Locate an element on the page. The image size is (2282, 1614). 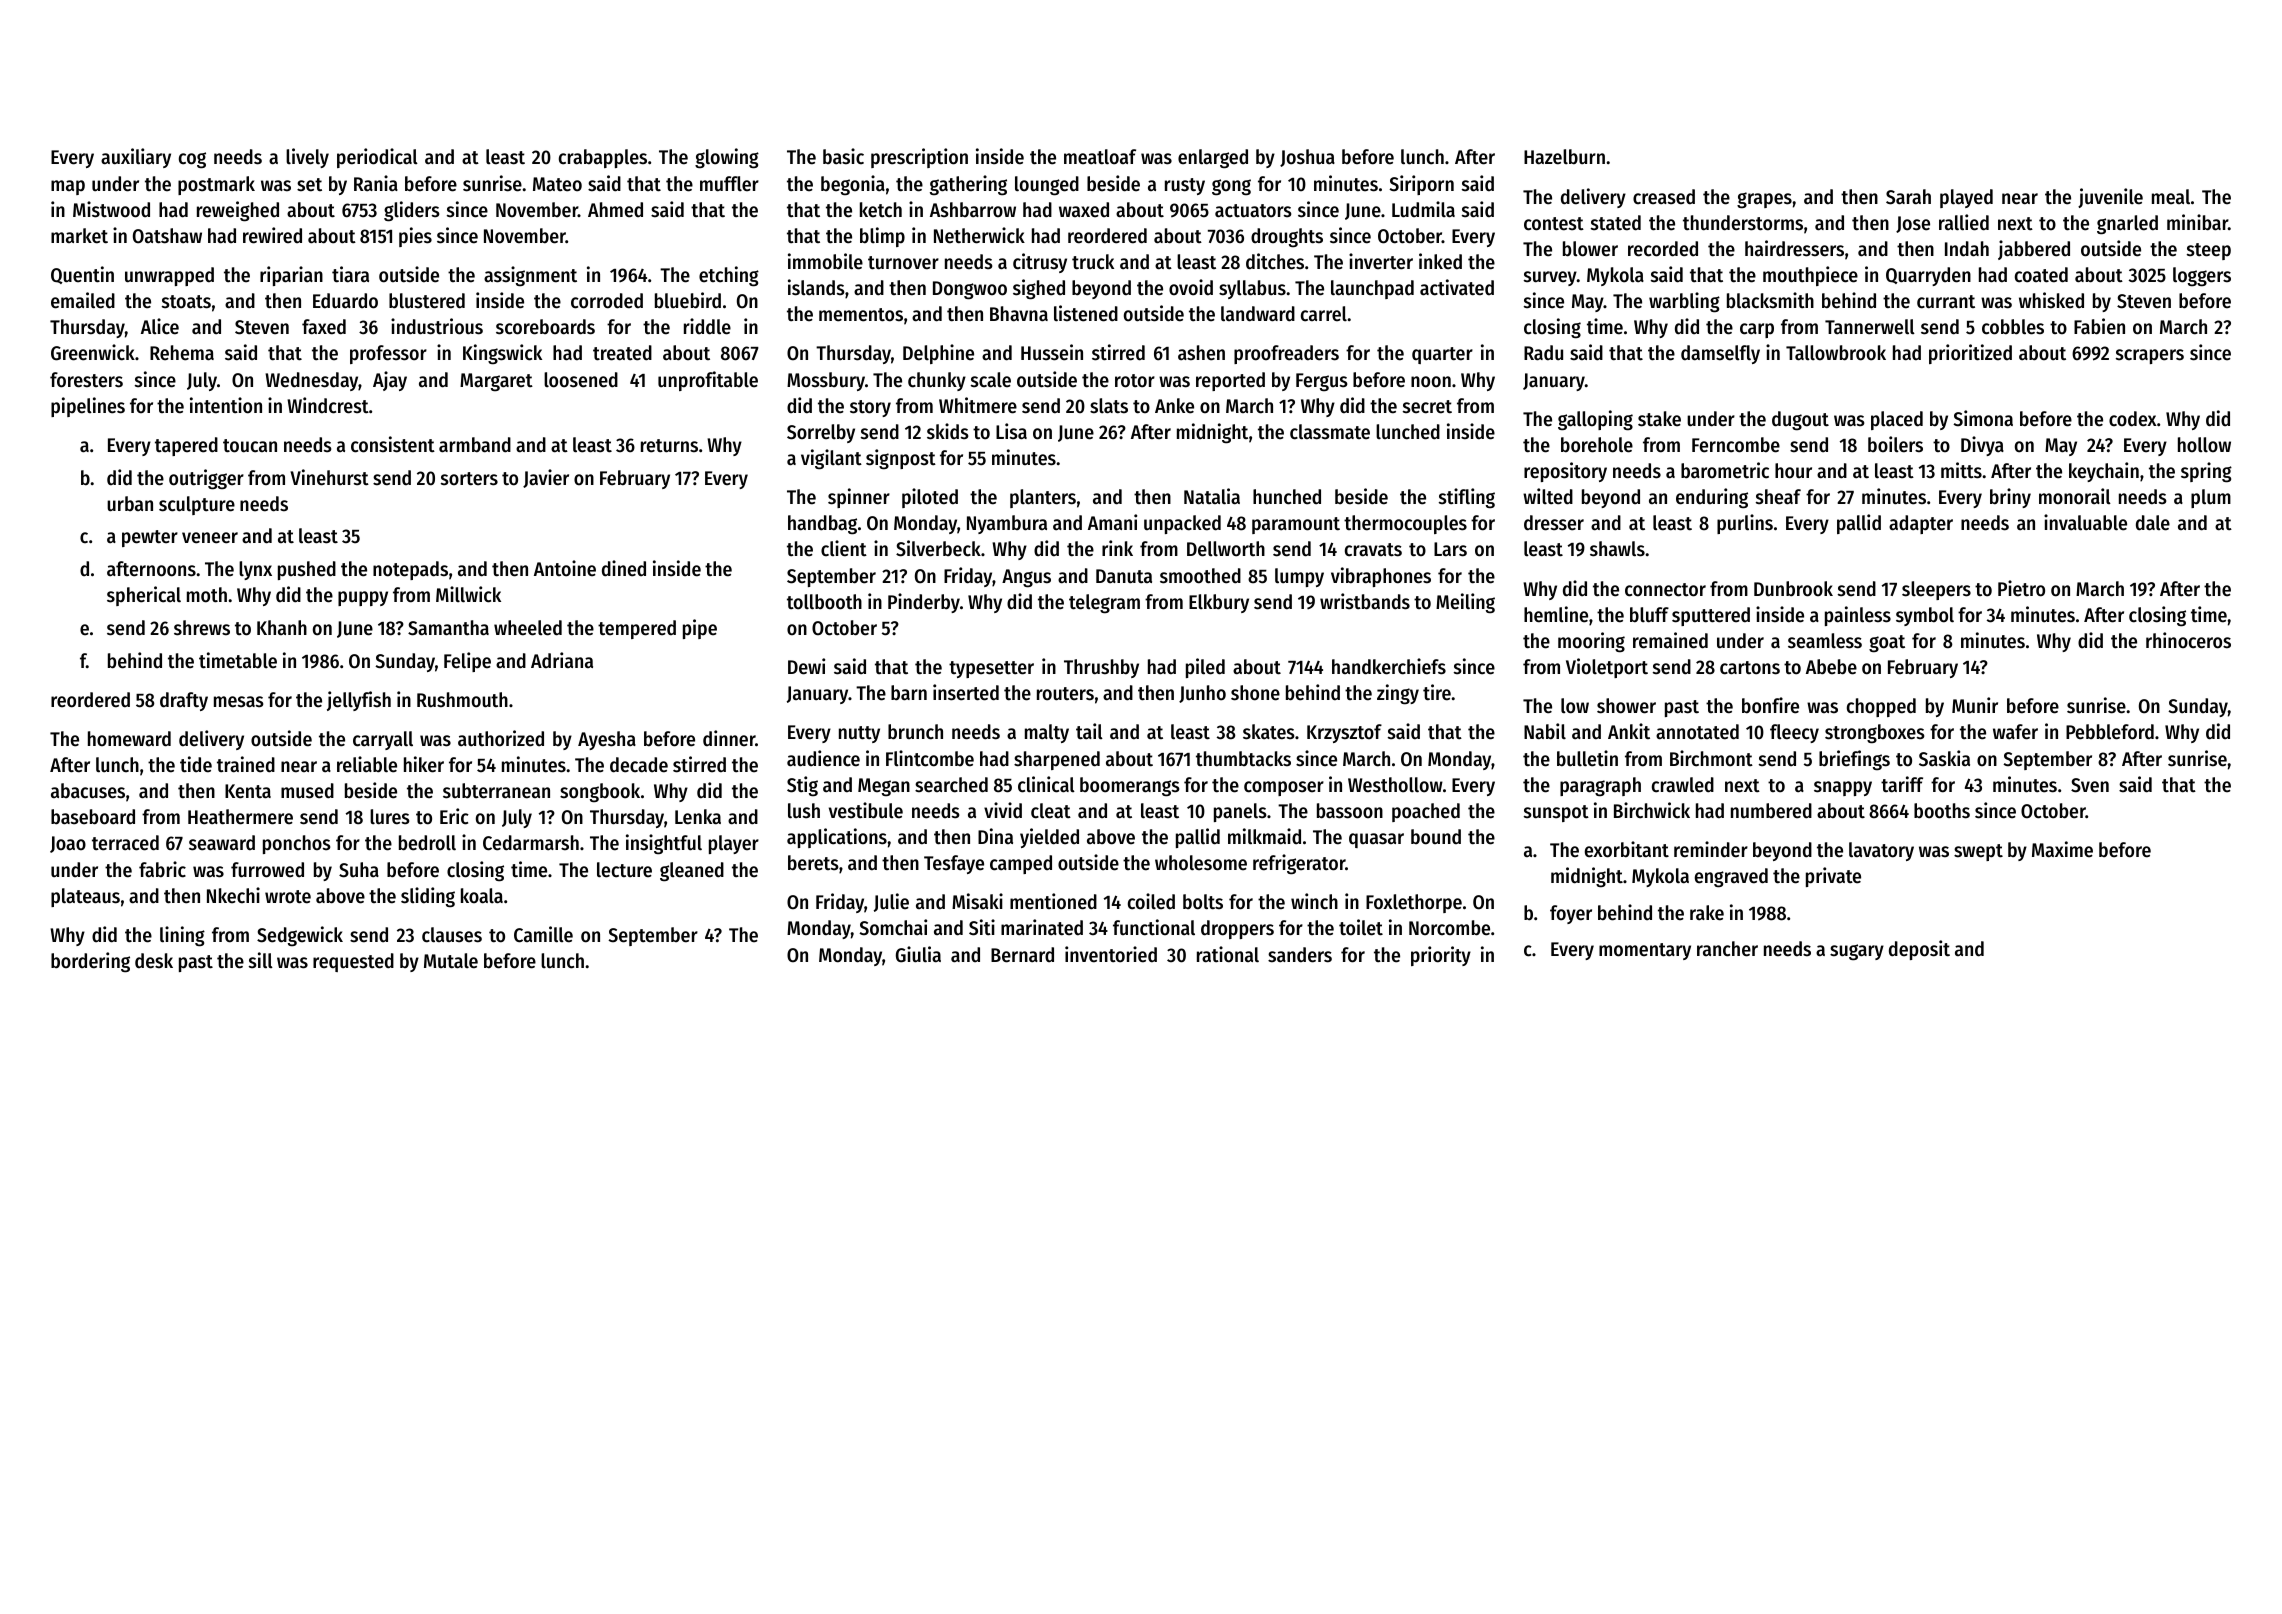
meatloaf is located at coordinates (1100, 157).
